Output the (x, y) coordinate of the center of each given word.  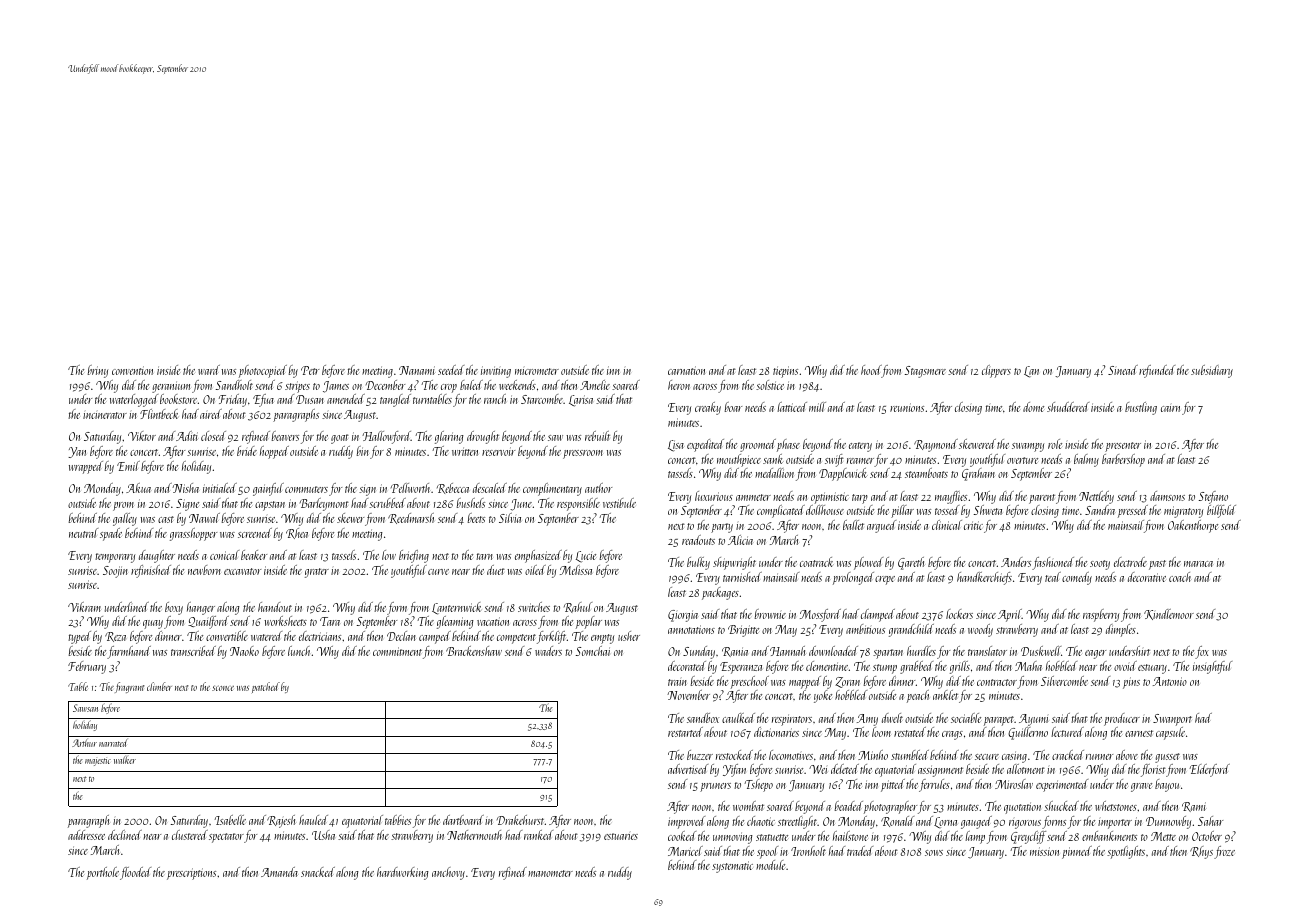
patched (266, 687)
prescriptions (191, 874)
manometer (550, 873)
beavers (285, 436)
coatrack (817, 562)
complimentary (552, 489)
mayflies (951, 497)
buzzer (700, 755)
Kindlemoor (1169, 614)
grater (317, 573)
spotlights (1126, 852)
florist (1153, 770)
